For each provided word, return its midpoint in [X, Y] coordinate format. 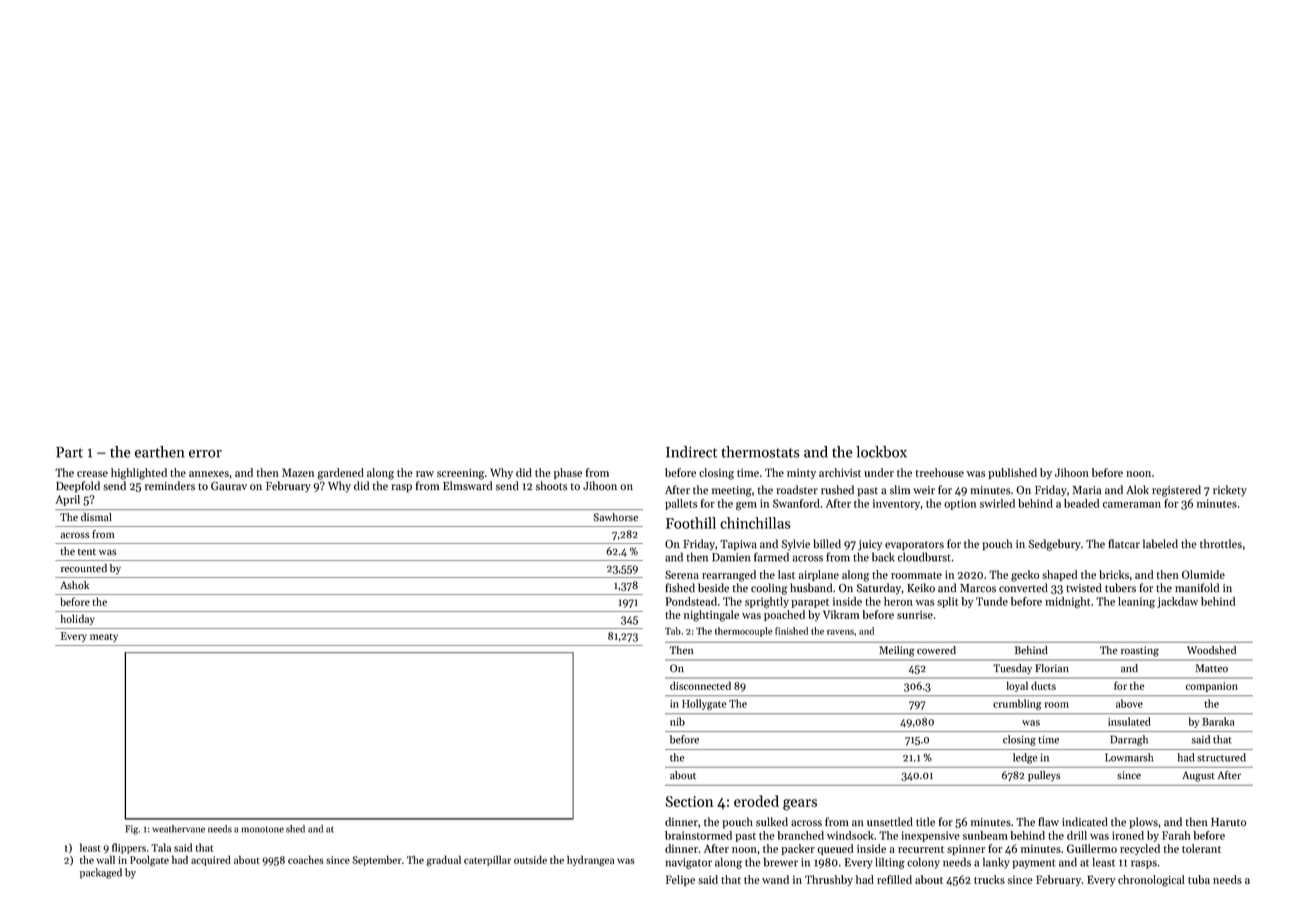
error [205, 454]
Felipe [680, 880]
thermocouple [744, 632]
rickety [1230, 491]
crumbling [1017, 704]
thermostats [760, 452]
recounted [84, 568]
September [377, 860]
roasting [1140, 651]
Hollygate [704, 704]
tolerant [1201, 848]
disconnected [700, 685]
